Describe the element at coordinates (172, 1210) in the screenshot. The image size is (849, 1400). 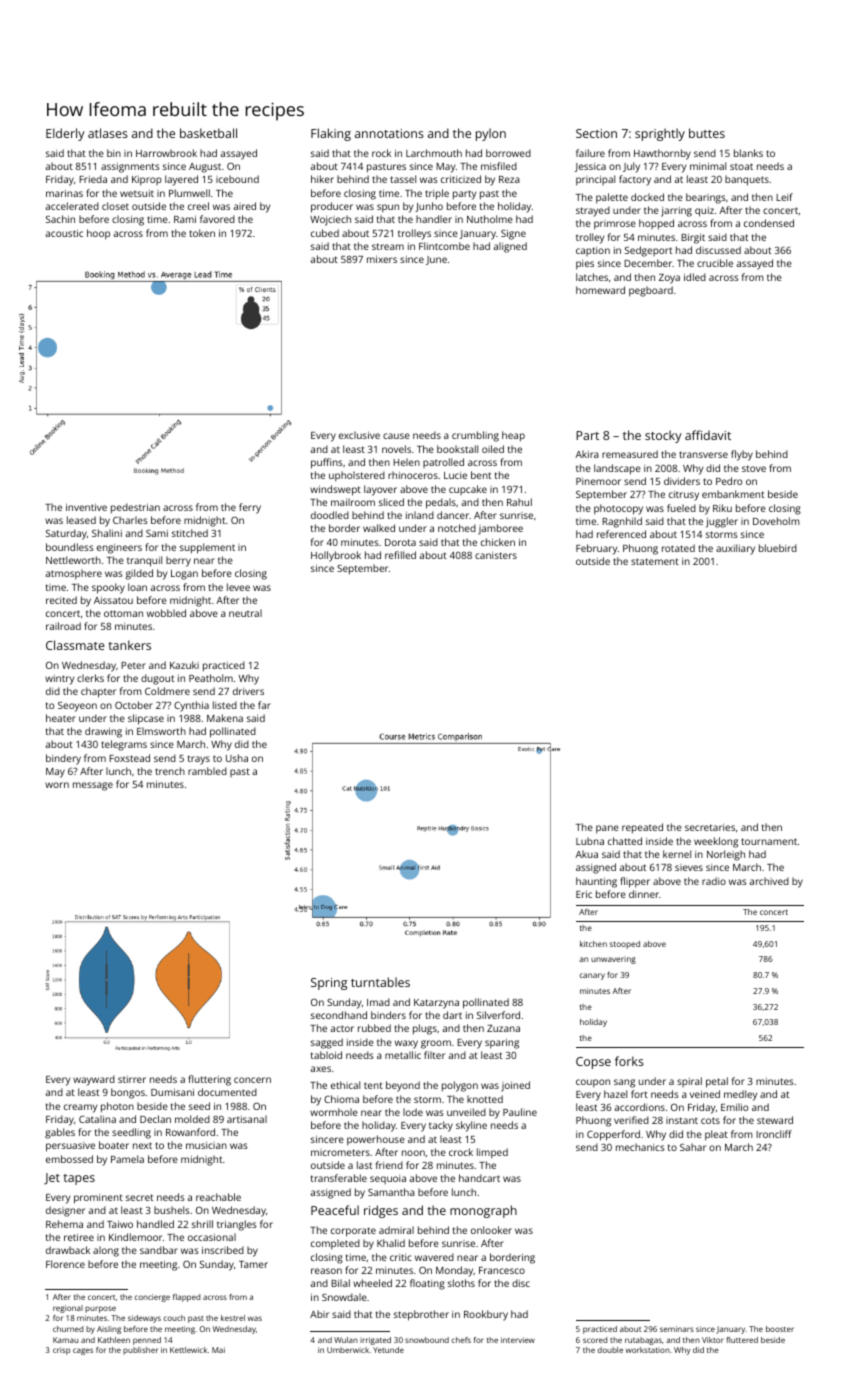
I see `bushels` at that location.
